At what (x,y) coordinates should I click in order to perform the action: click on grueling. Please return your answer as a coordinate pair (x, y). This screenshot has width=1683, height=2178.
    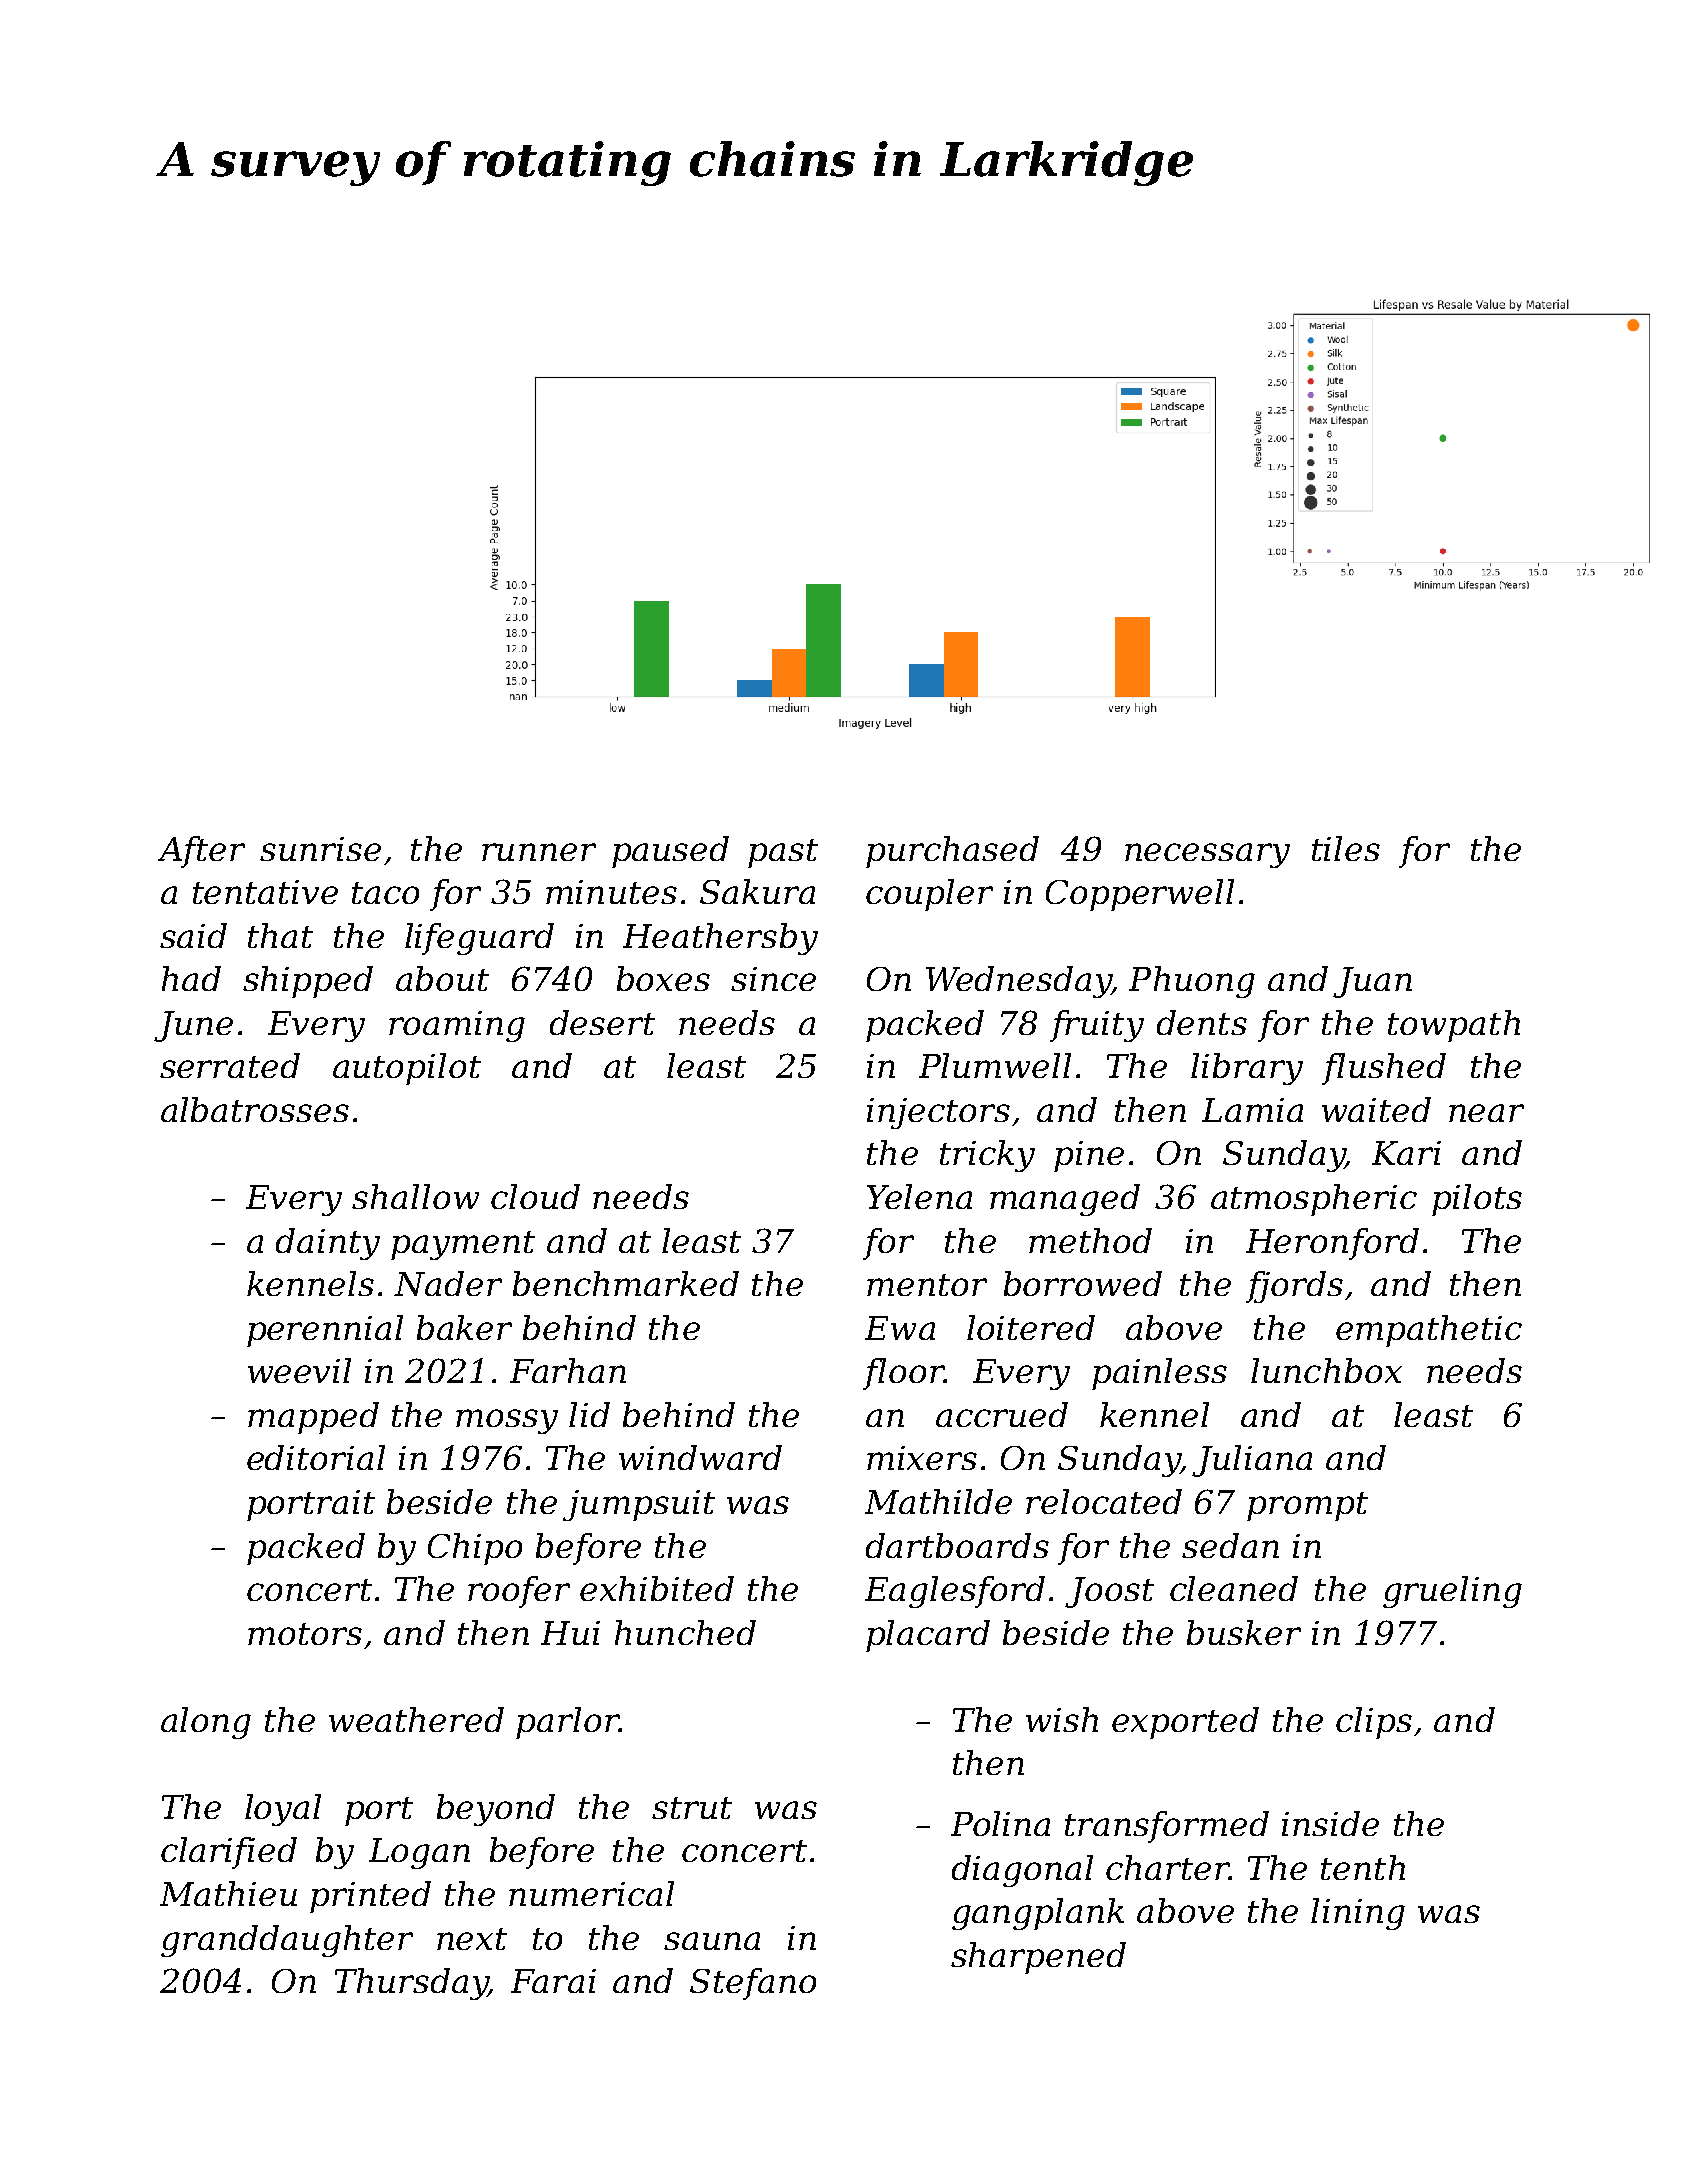
    Looking at the image, I should click on (1452, 1592).
